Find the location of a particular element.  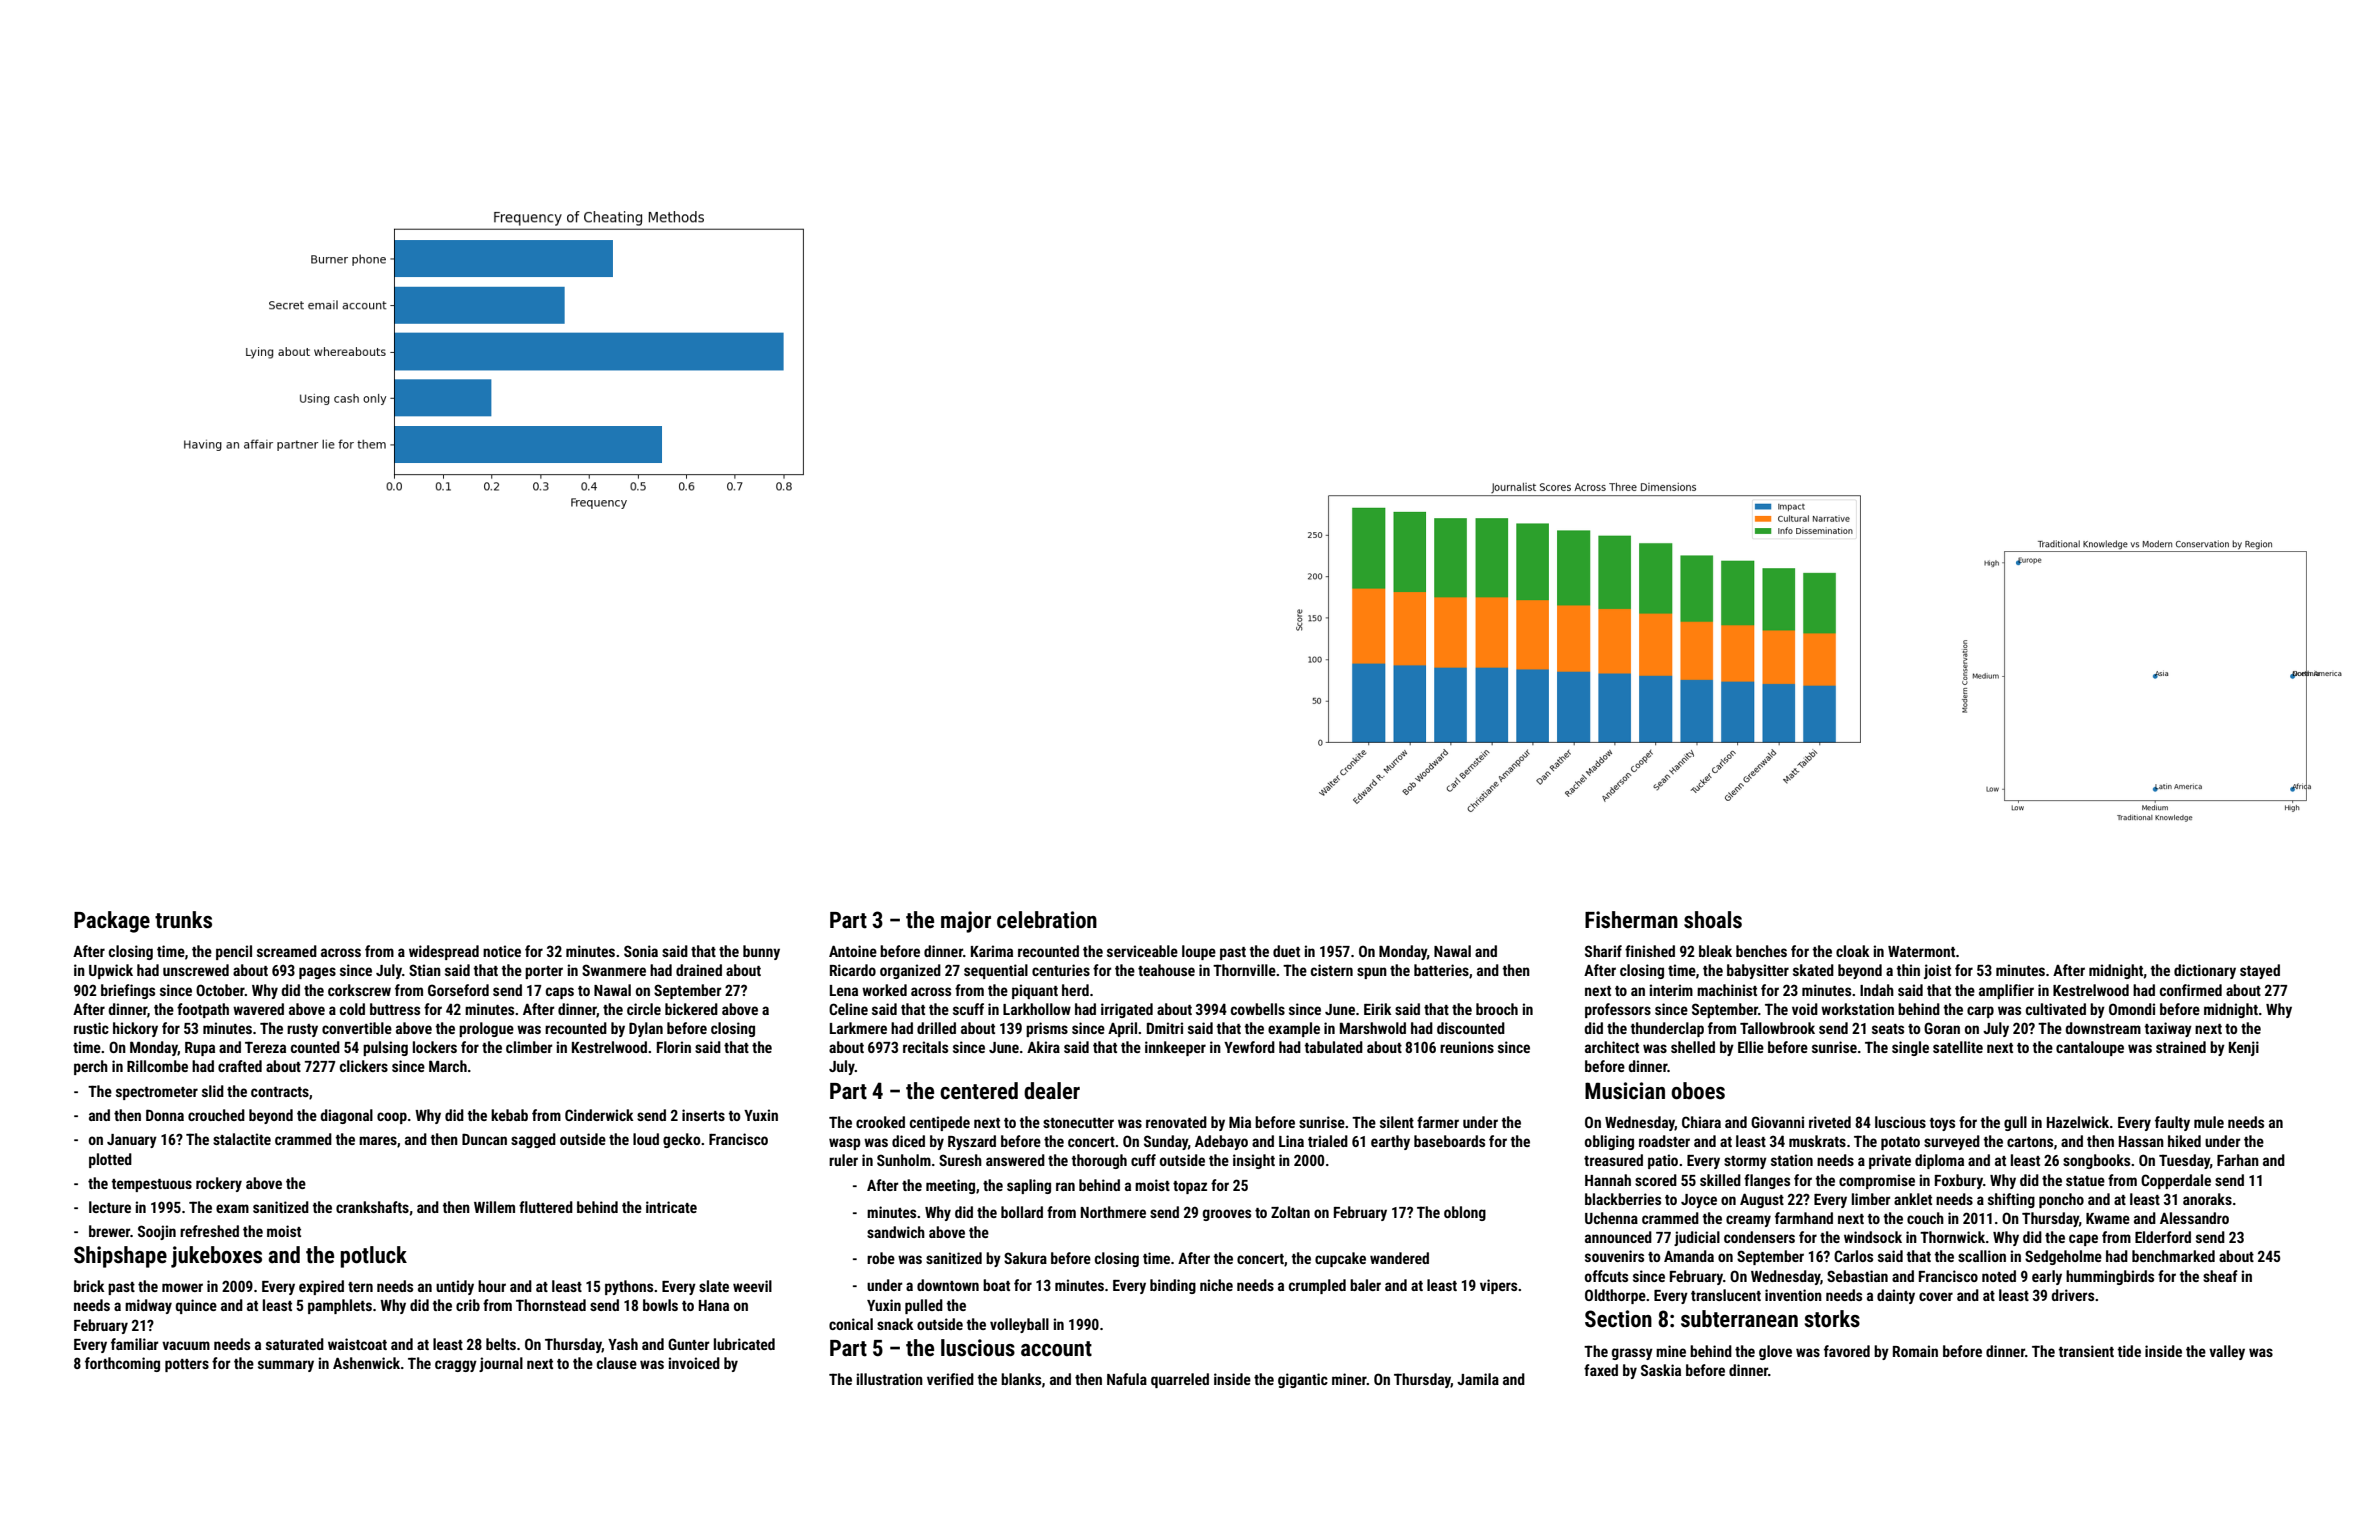

Kenji is located at coordinates (2244, 1048).
